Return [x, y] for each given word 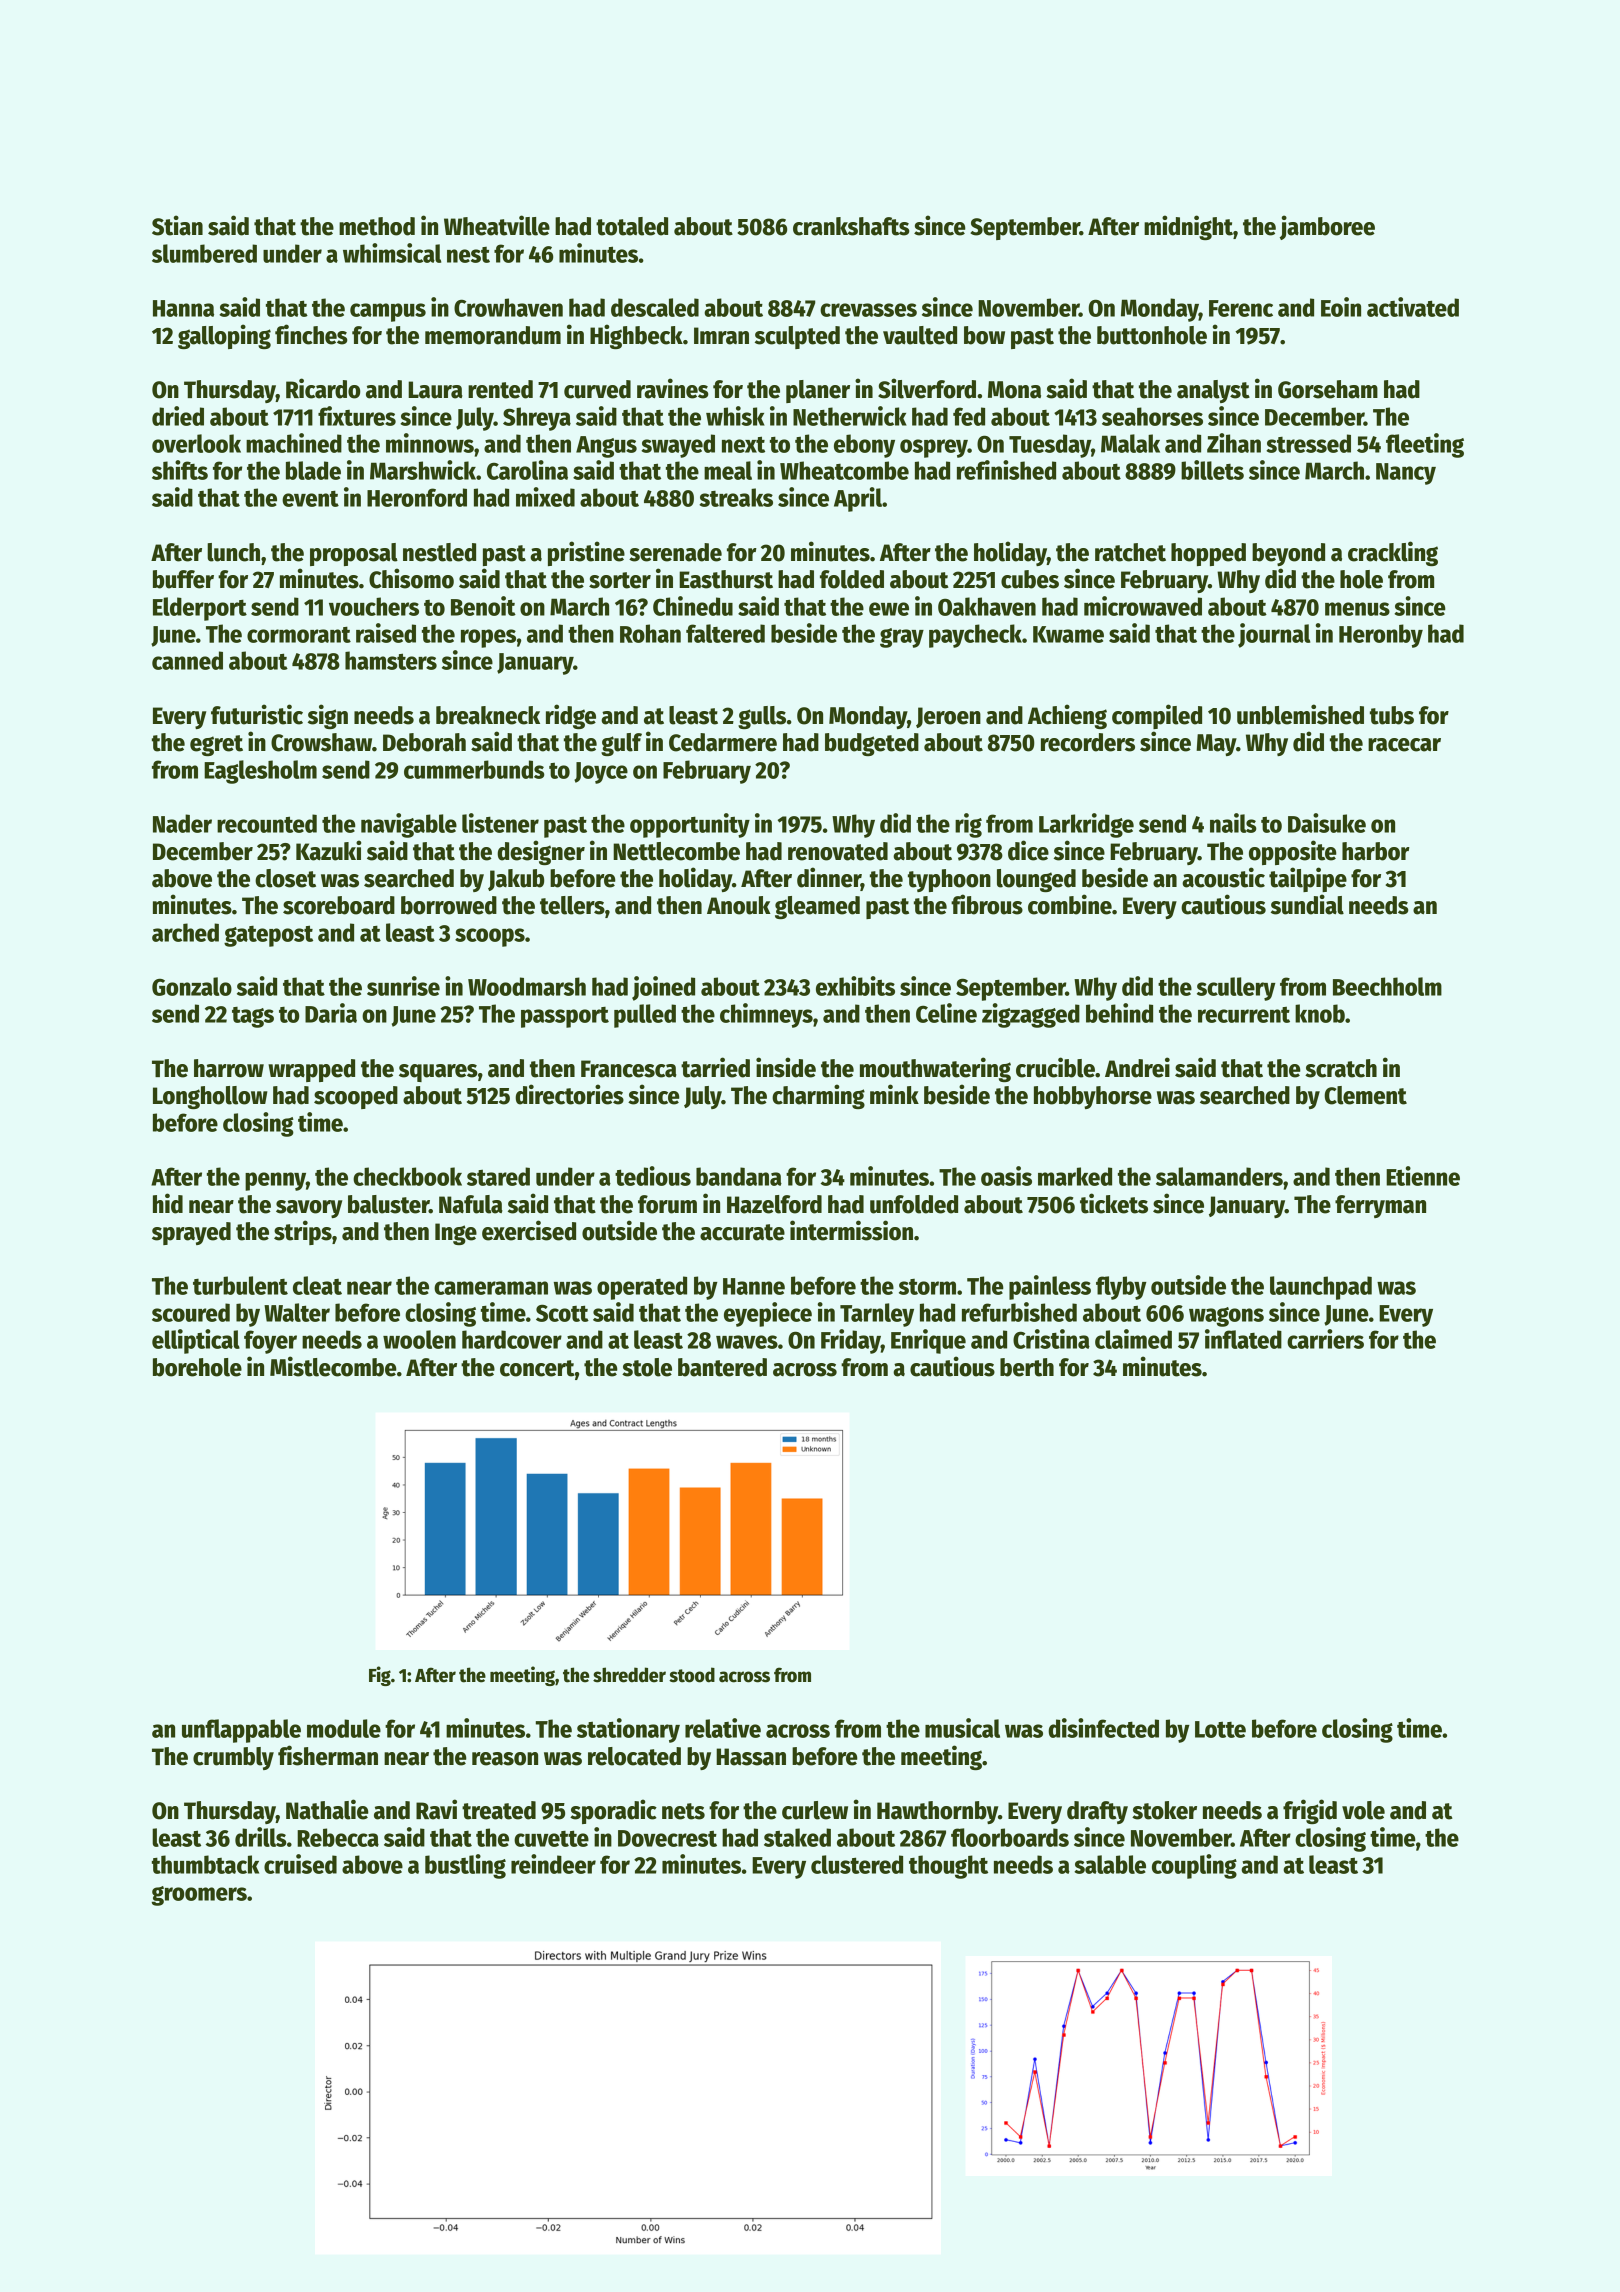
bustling [465, 1866]
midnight [1188, 227]
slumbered [204, 253]
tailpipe [1308, 879]
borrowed [449, 905]
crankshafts [851, 226]
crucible [1055, 1067]
